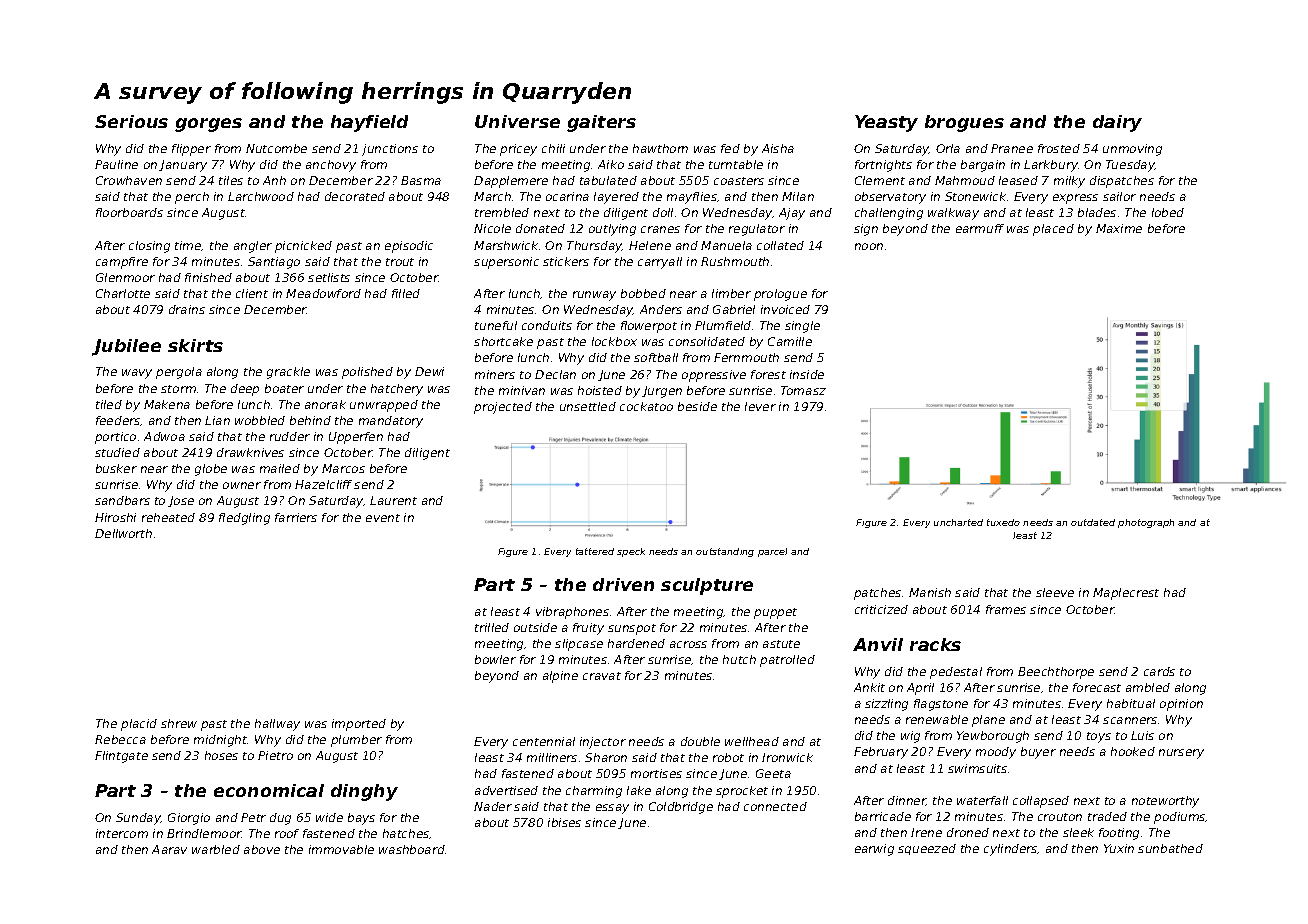 This screenshot has width=1308, height=924. What do you see at coordinates (728, 757) in the screenshot?
I see `robot` at bounding box center [728, 757].
